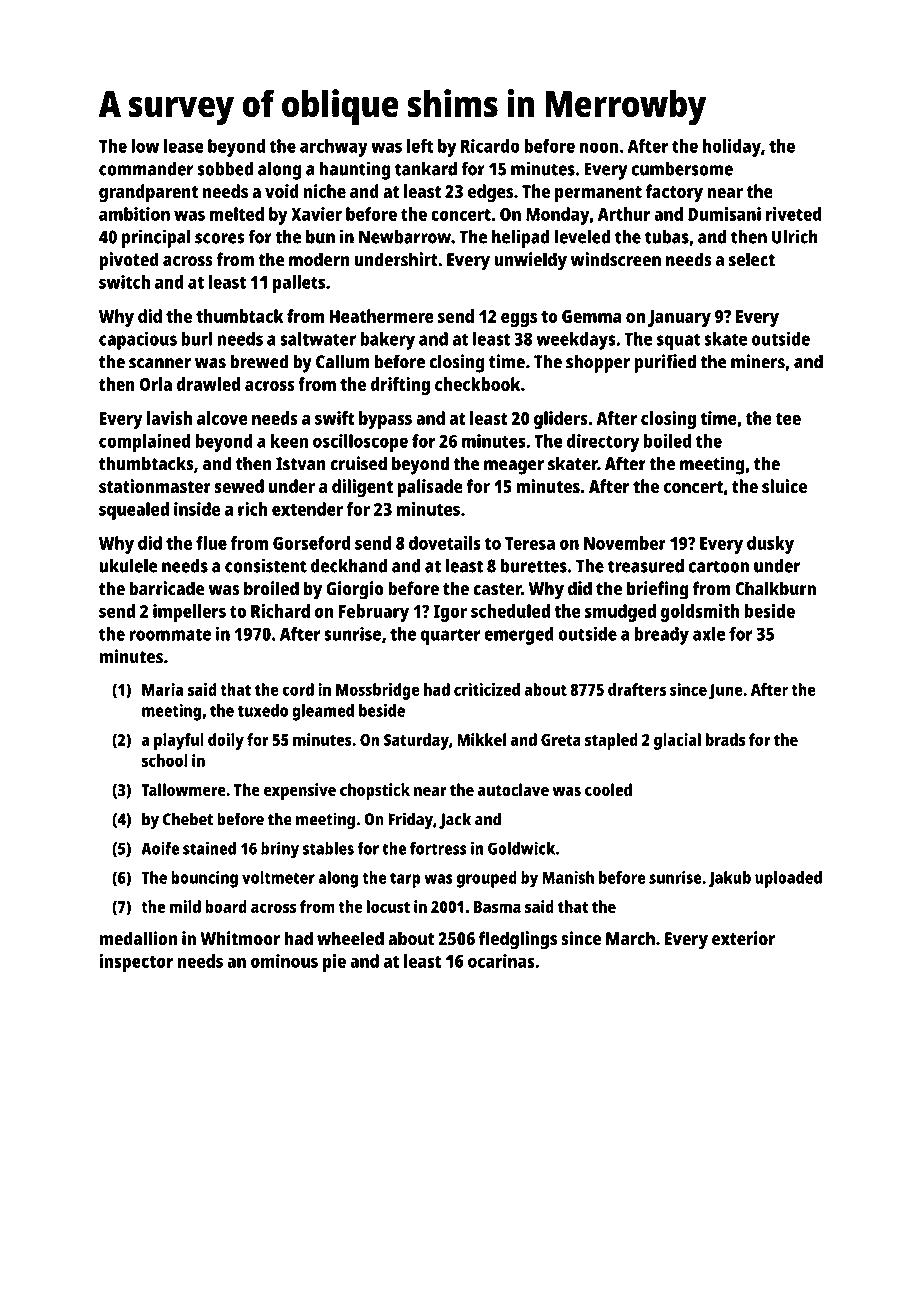  What do you see at coordinates (752, 259) in the screenshot?
I see `select` at bounding box center [752, 259].
